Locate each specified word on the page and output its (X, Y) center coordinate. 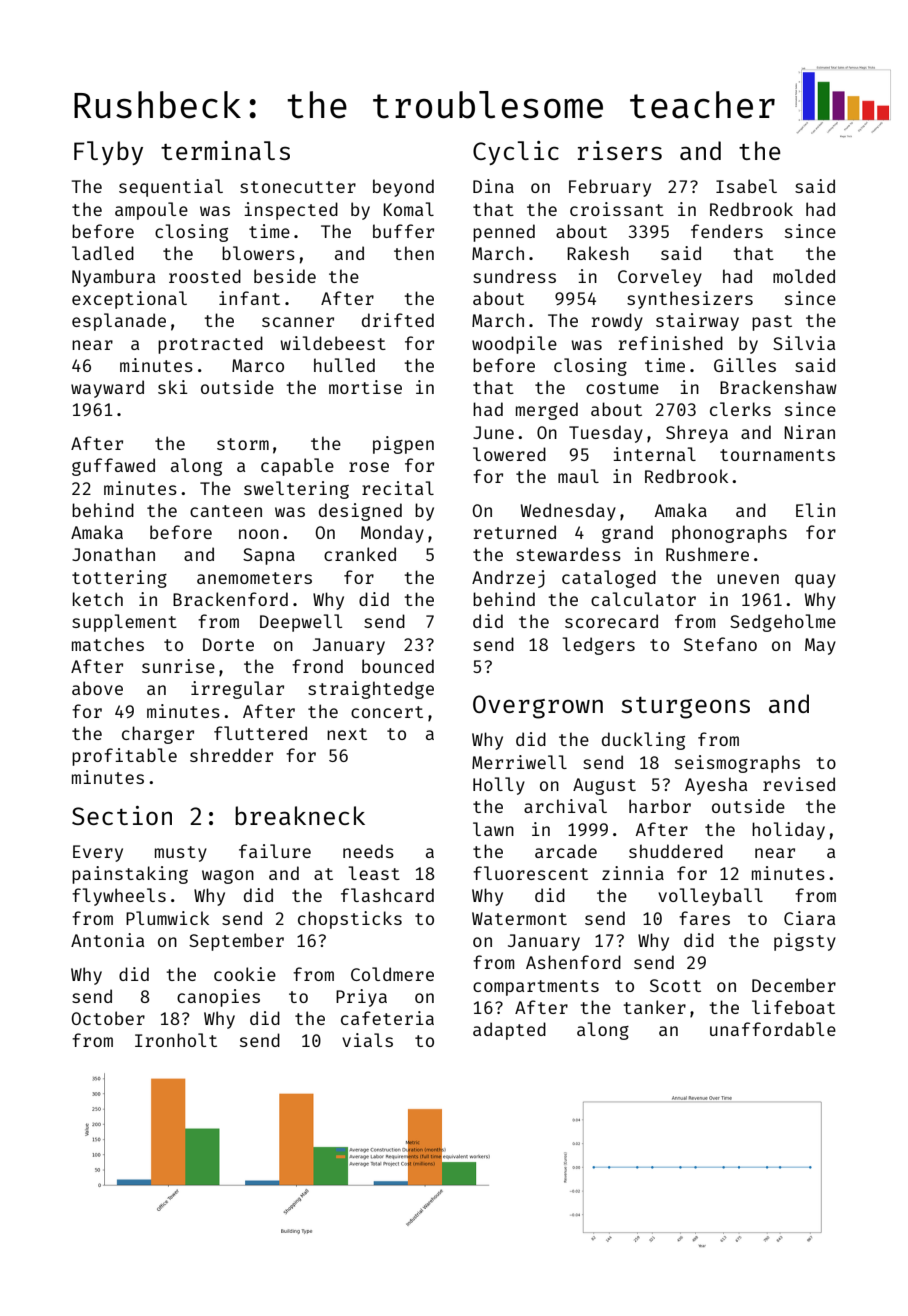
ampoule (151, 211)
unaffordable (773, 1029)
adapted (509, 1031)
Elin (815, 510)
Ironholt (176, 1040)
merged (547, 411)
